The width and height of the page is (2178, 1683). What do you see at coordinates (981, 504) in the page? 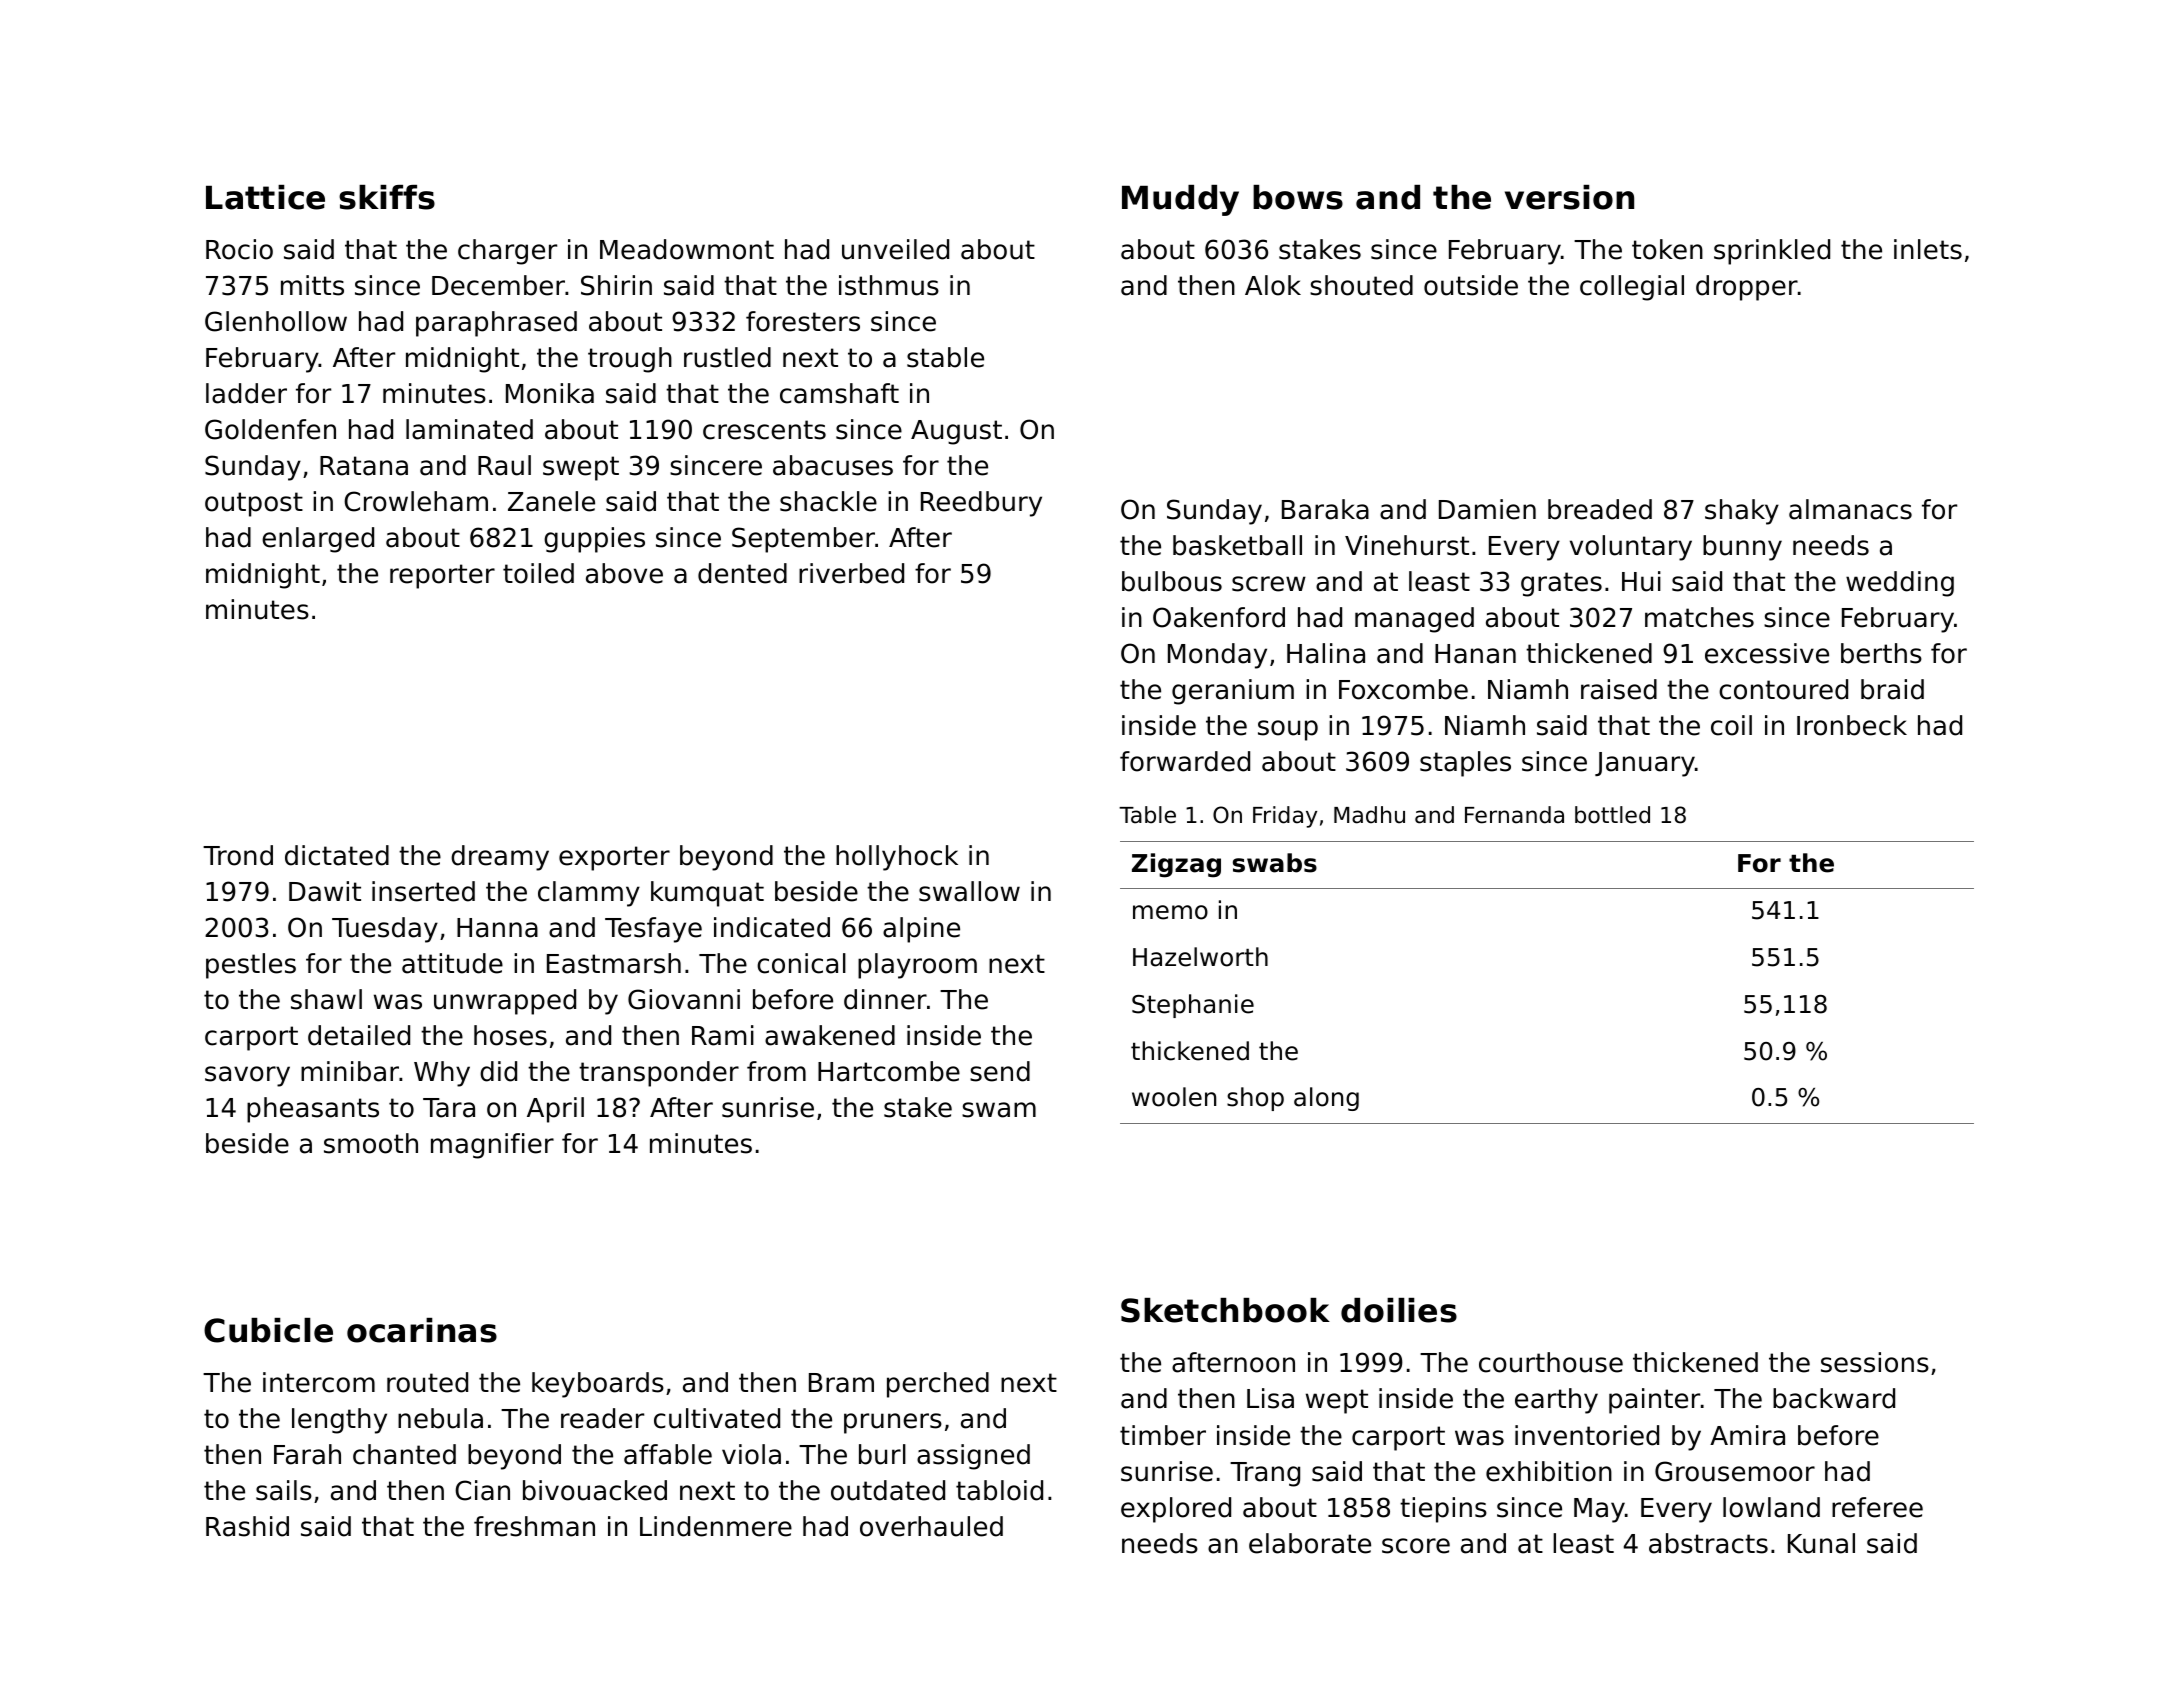
I see `Reedbury` at bounding box center [981, 504].
